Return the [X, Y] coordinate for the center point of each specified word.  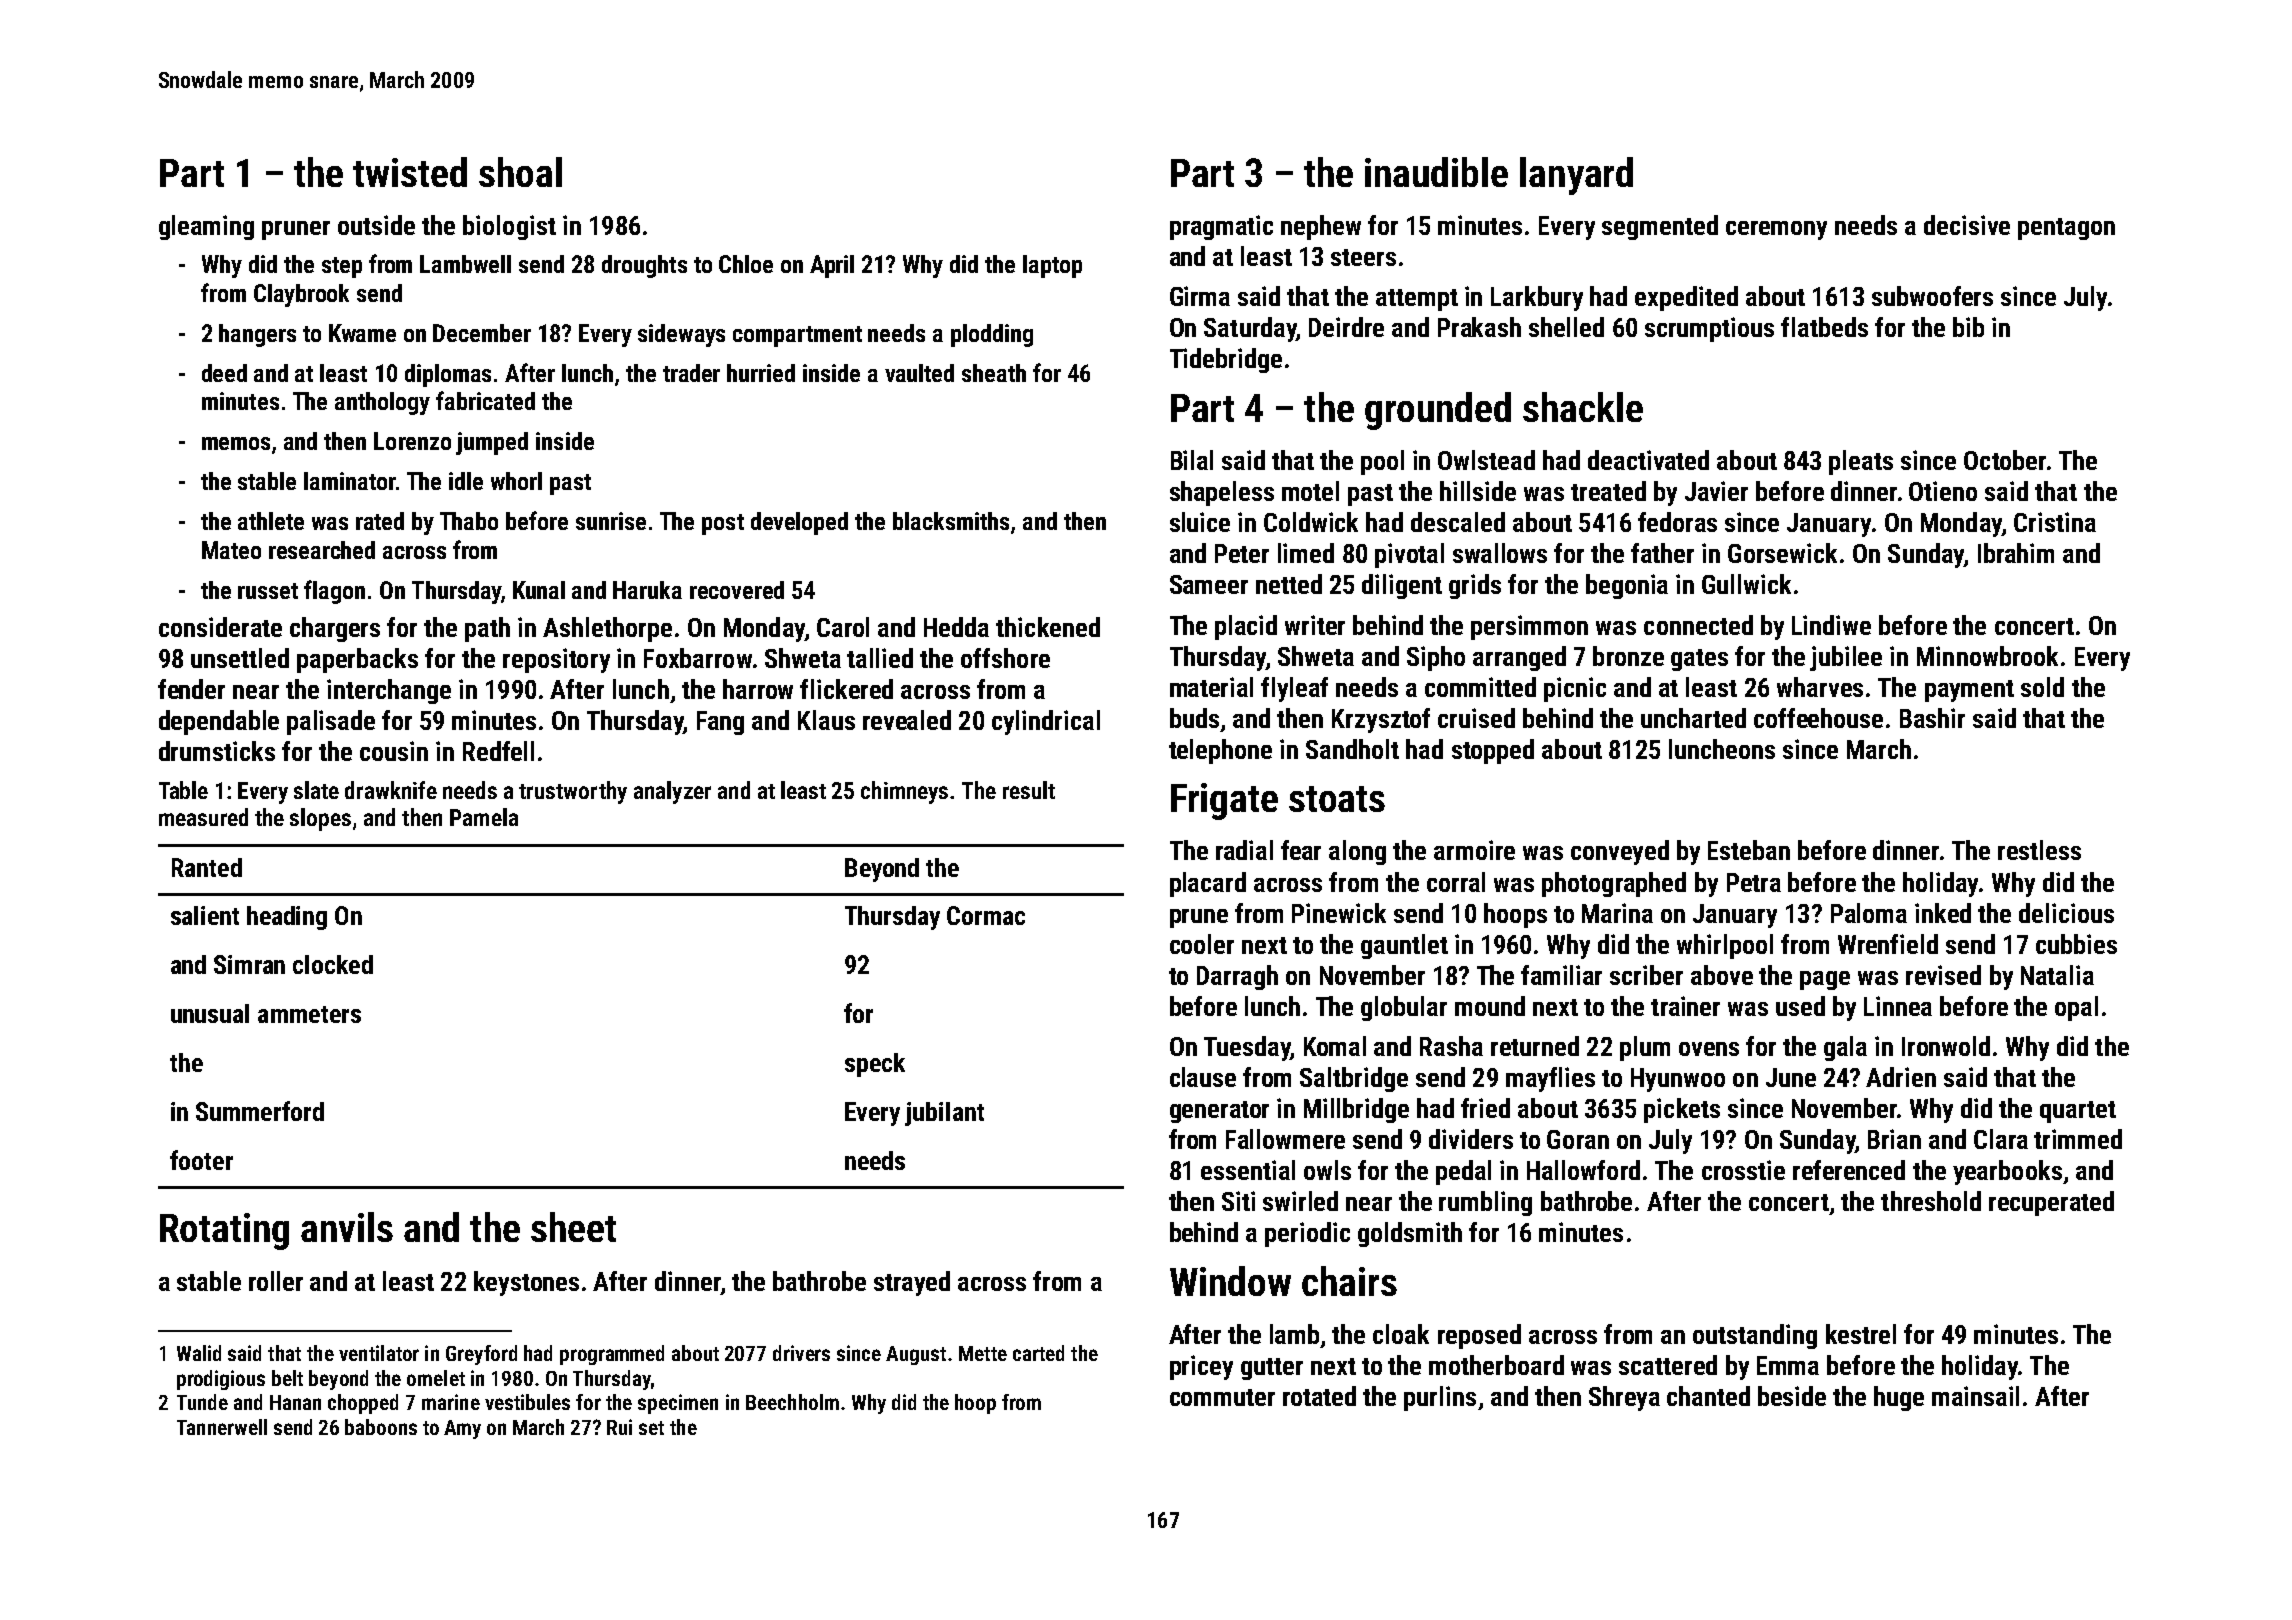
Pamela [484, 817]
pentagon [2066, 229]
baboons [381, 1427]
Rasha [1451, 1046]
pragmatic [1221, 227]
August [916, 1355]
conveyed [1620, 852]
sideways [681, 335]
